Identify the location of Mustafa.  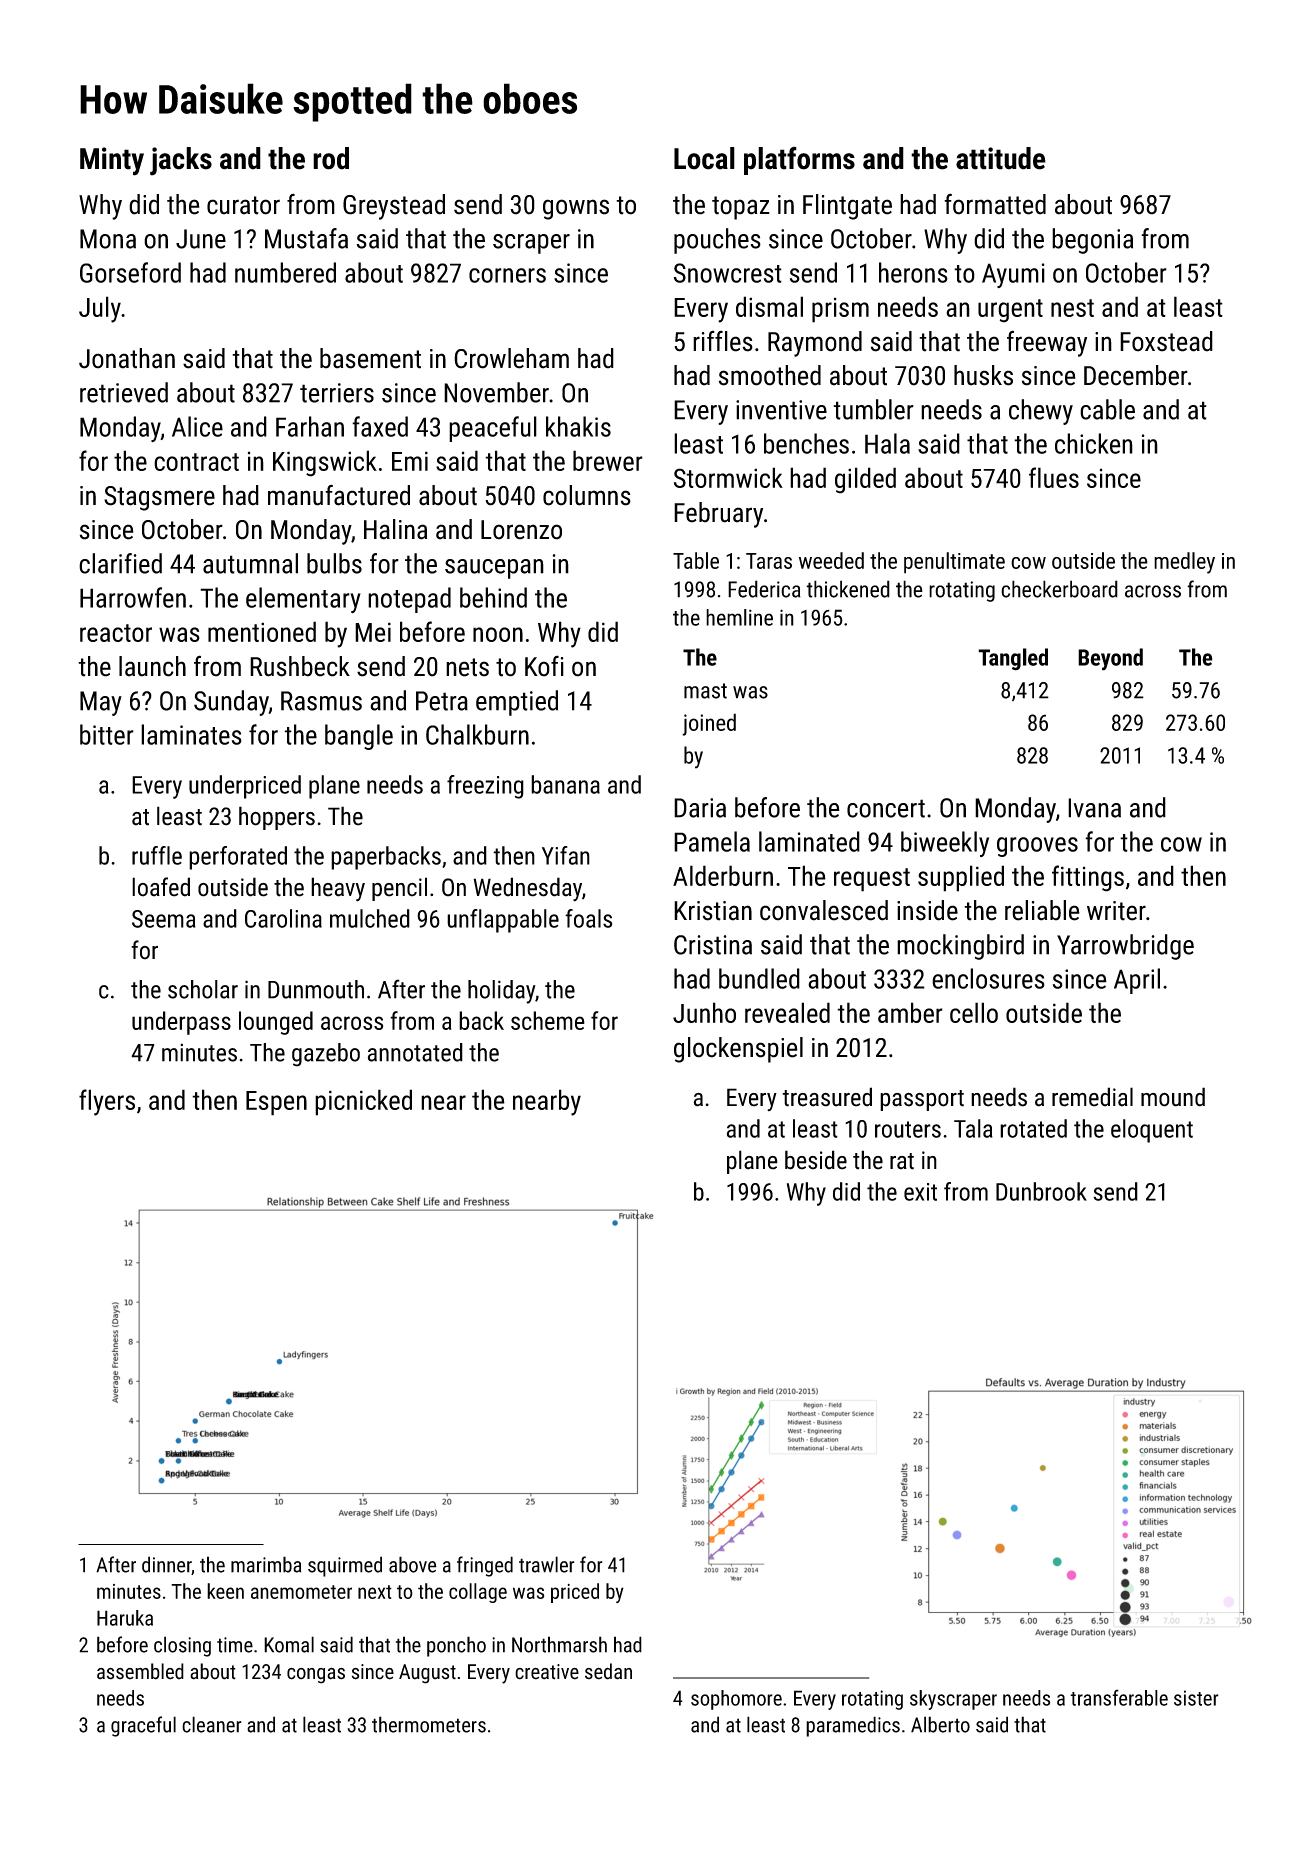
(306, 238).
